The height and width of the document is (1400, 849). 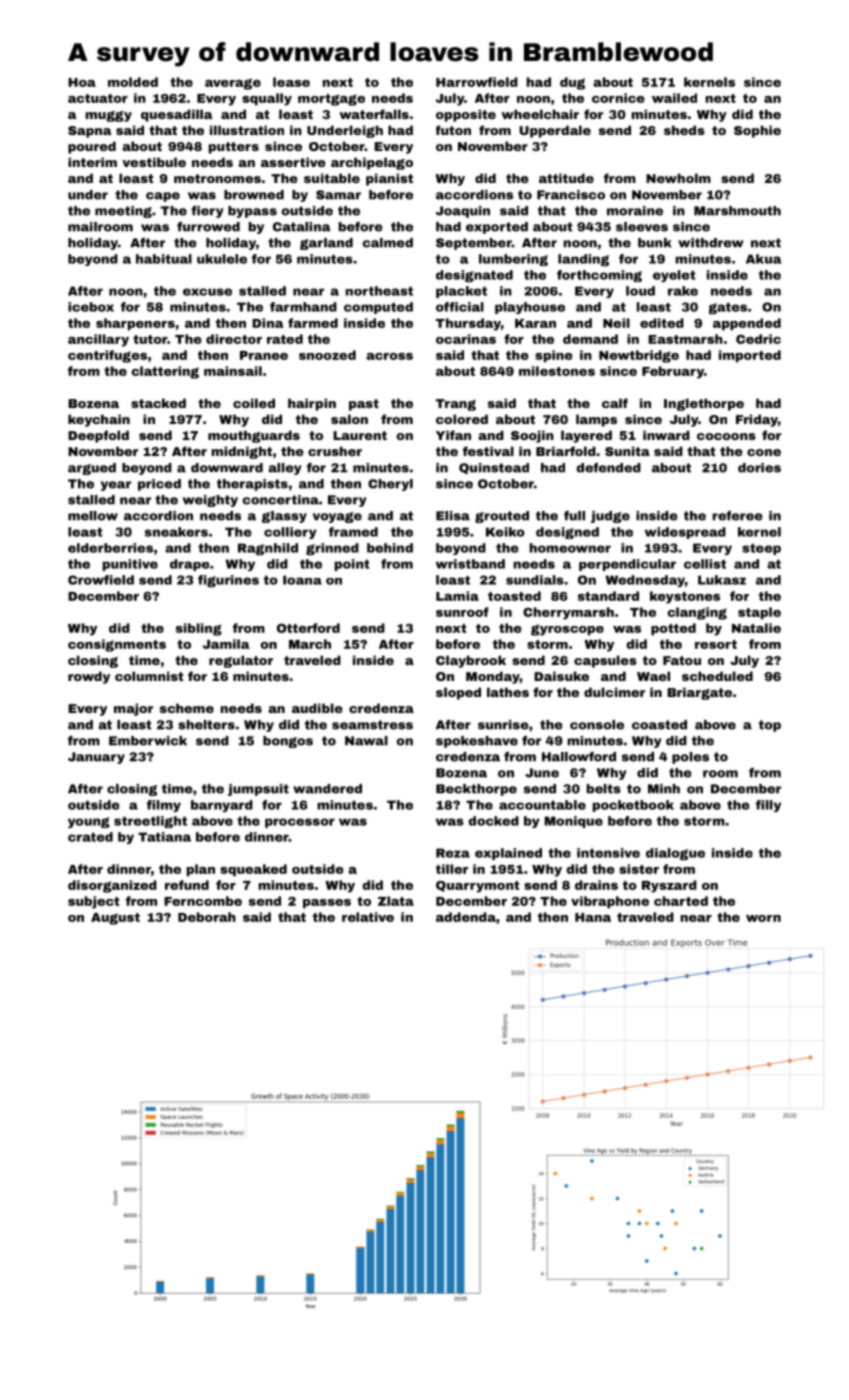 I want to click on attitude, so click(x=566, y=178).
